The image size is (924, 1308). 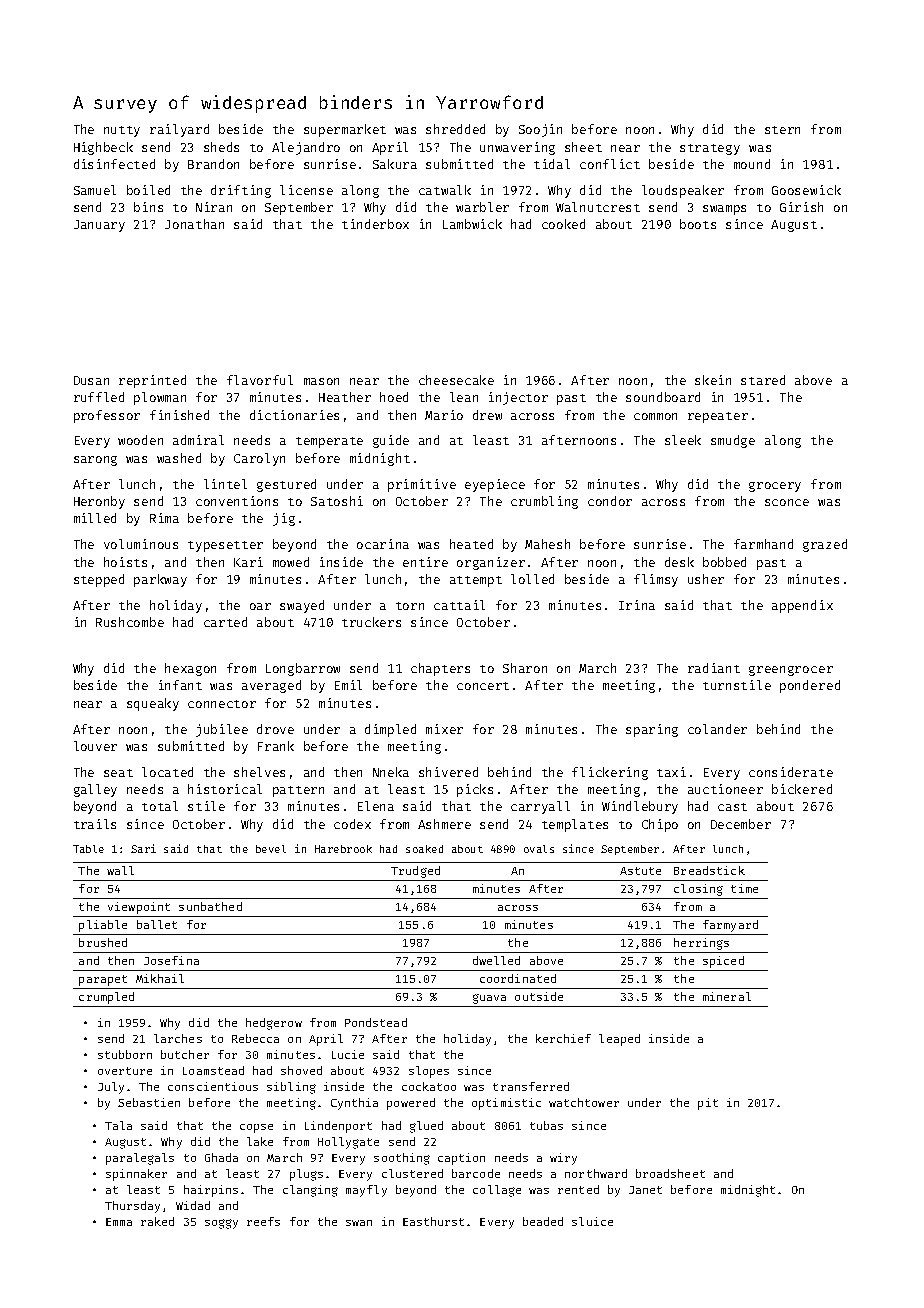 I want to click on boiled, so click(x=148, y=190).
